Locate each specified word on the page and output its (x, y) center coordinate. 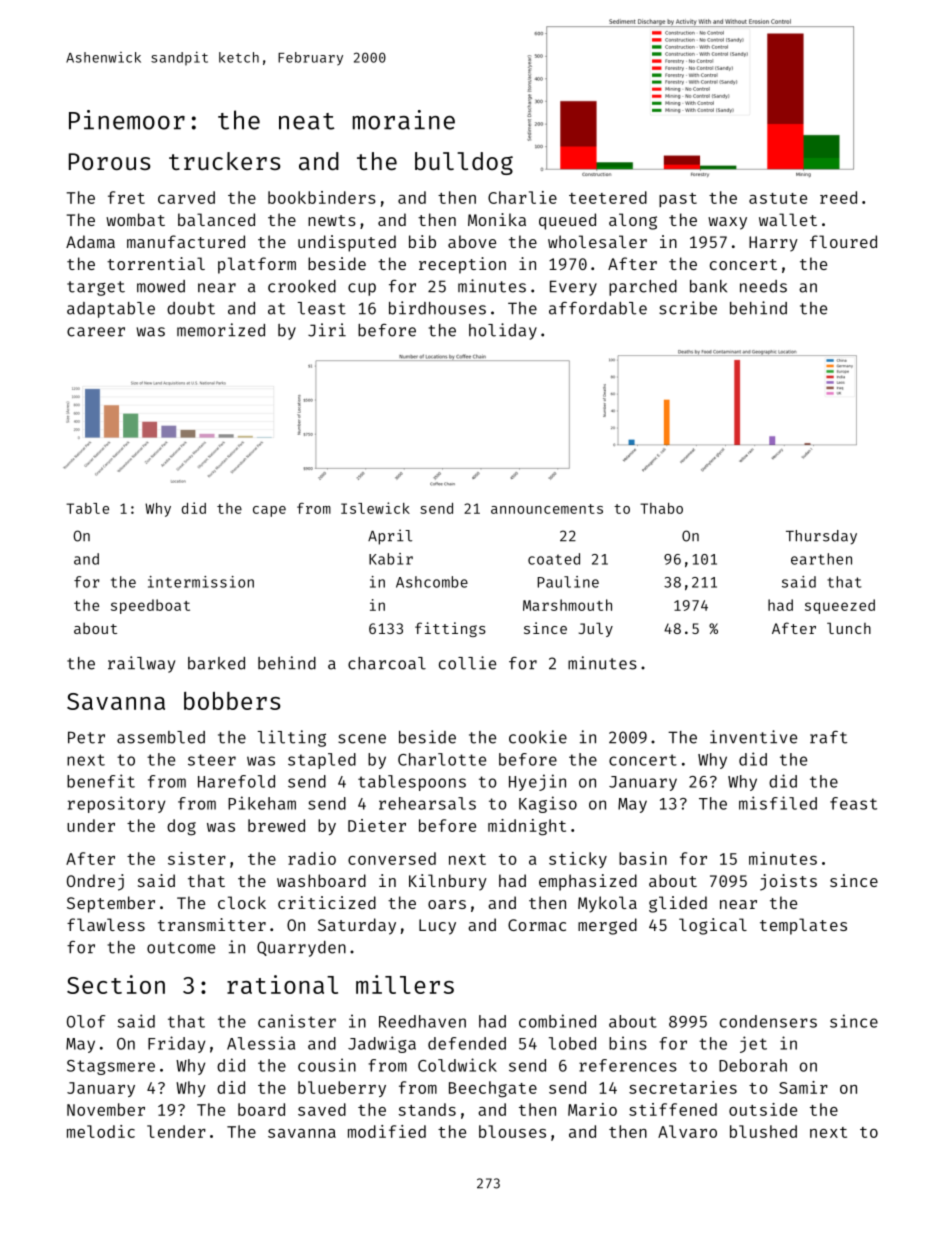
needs (763, 286)
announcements (547, 509)
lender (176, 1131)
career (96, 332)
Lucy (437, 927)
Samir (803, 1087)
